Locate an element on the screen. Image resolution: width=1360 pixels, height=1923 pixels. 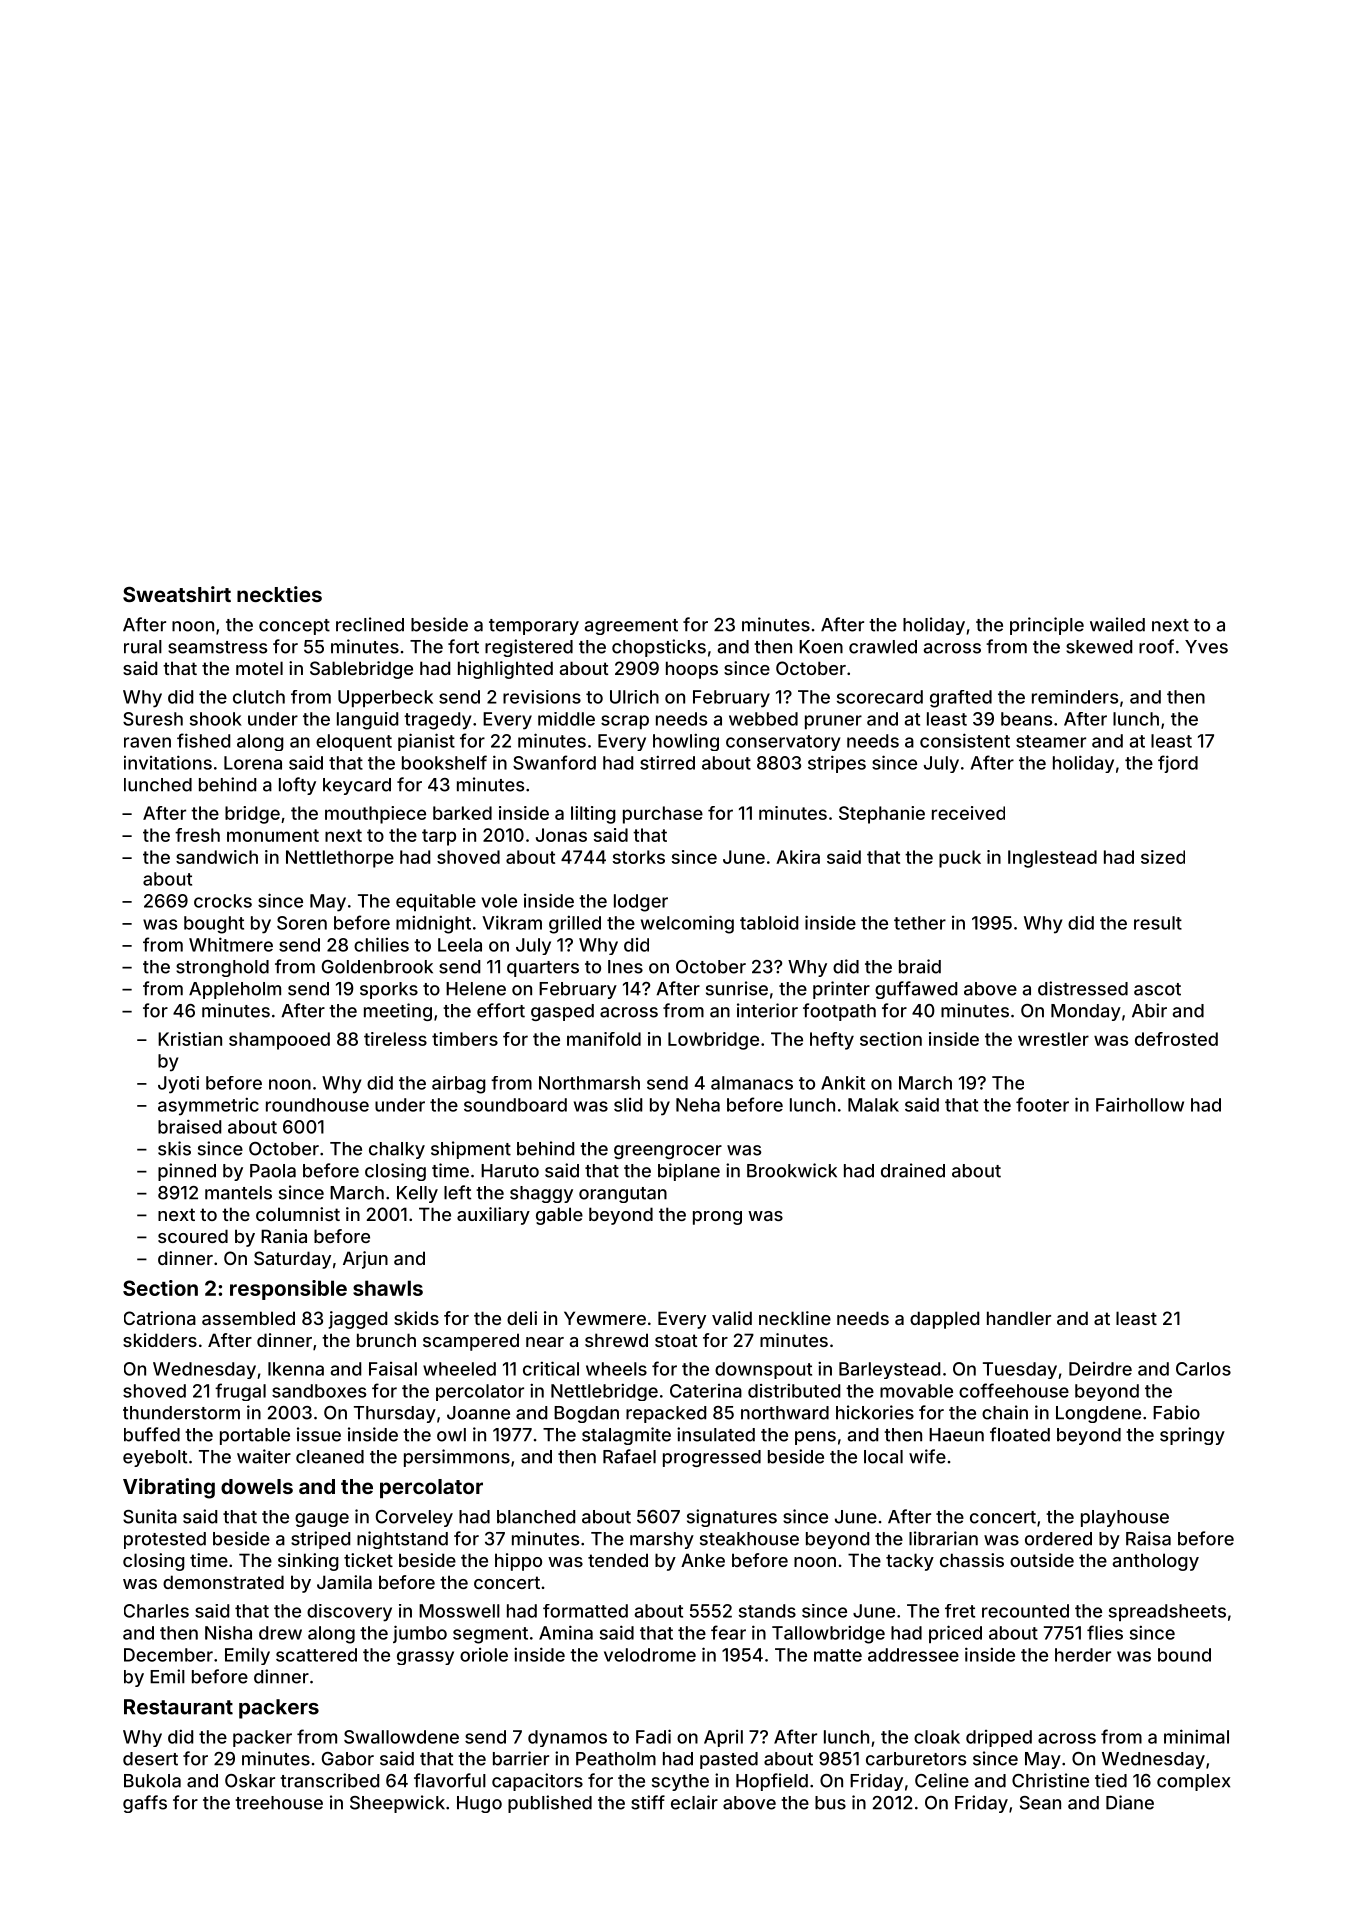
Fairhollow is located at coordinates (1140, 1105).
